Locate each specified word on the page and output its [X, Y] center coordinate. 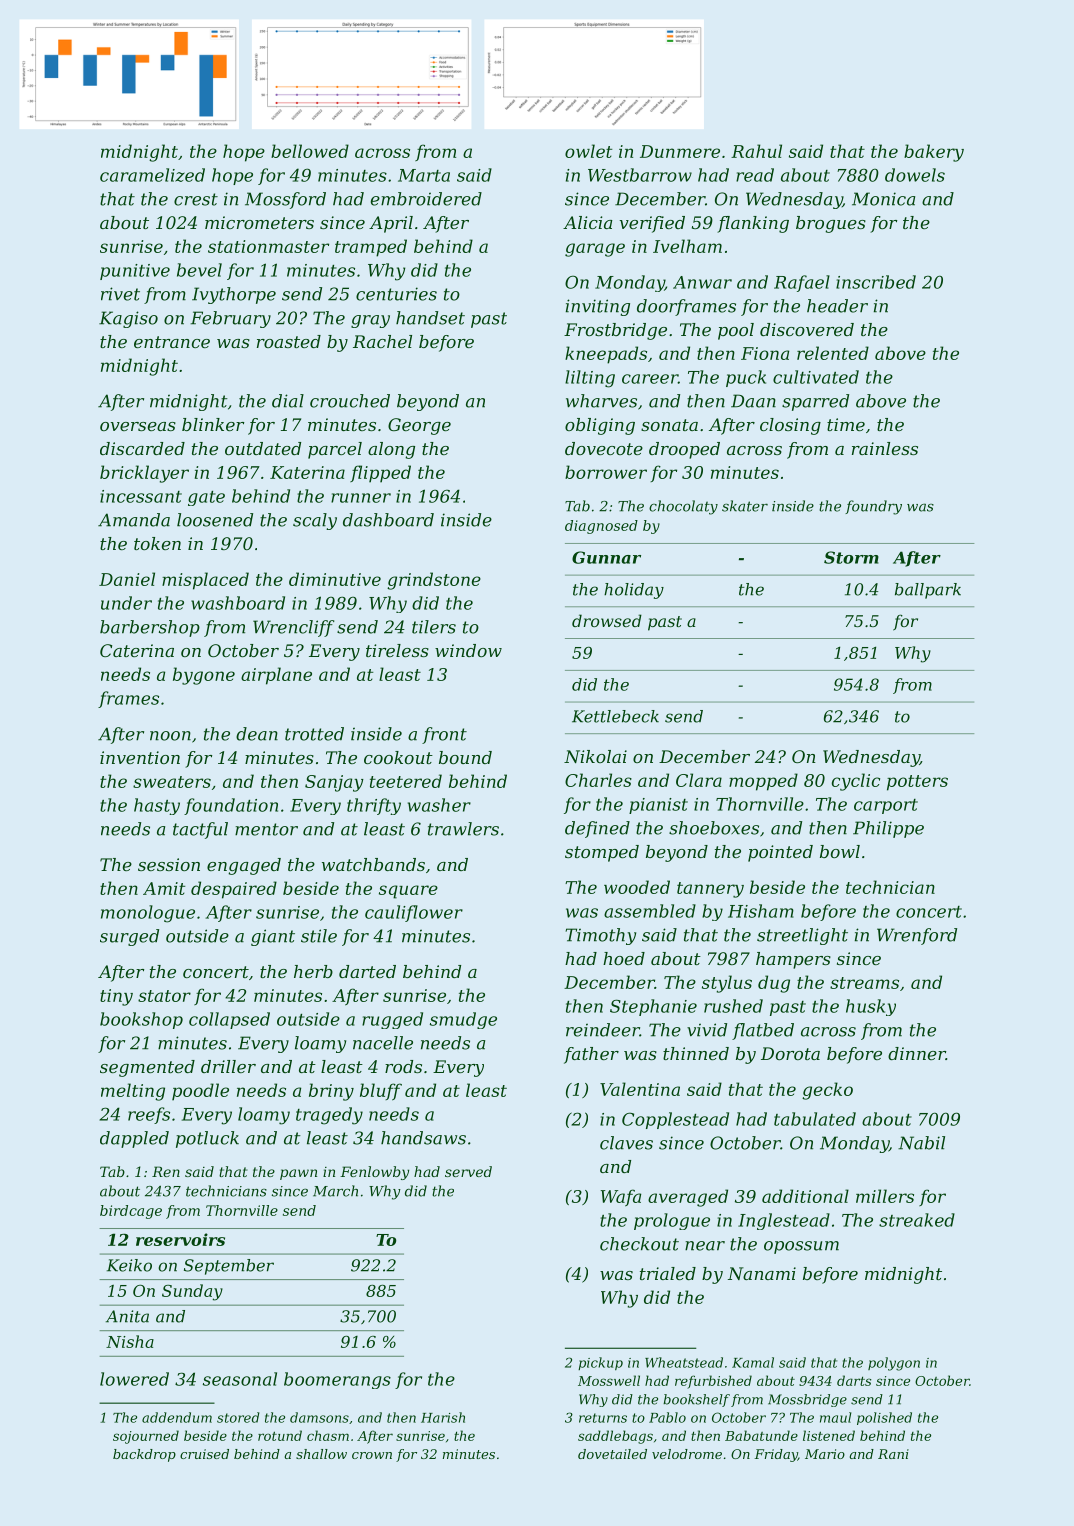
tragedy [329, 1116]
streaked [917, 1220]
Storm [851, 557]
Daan [753, 401]
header [837, 306]
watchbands [373, 864]
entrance [172, 342]
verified [652, 224]
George [419, 426]
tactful [200, 830]
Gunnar [606, 557]
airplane [276, 676]
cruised [204, 1454]
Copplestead [675, 1120]
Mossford [285, 200]
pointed [780, 853]
